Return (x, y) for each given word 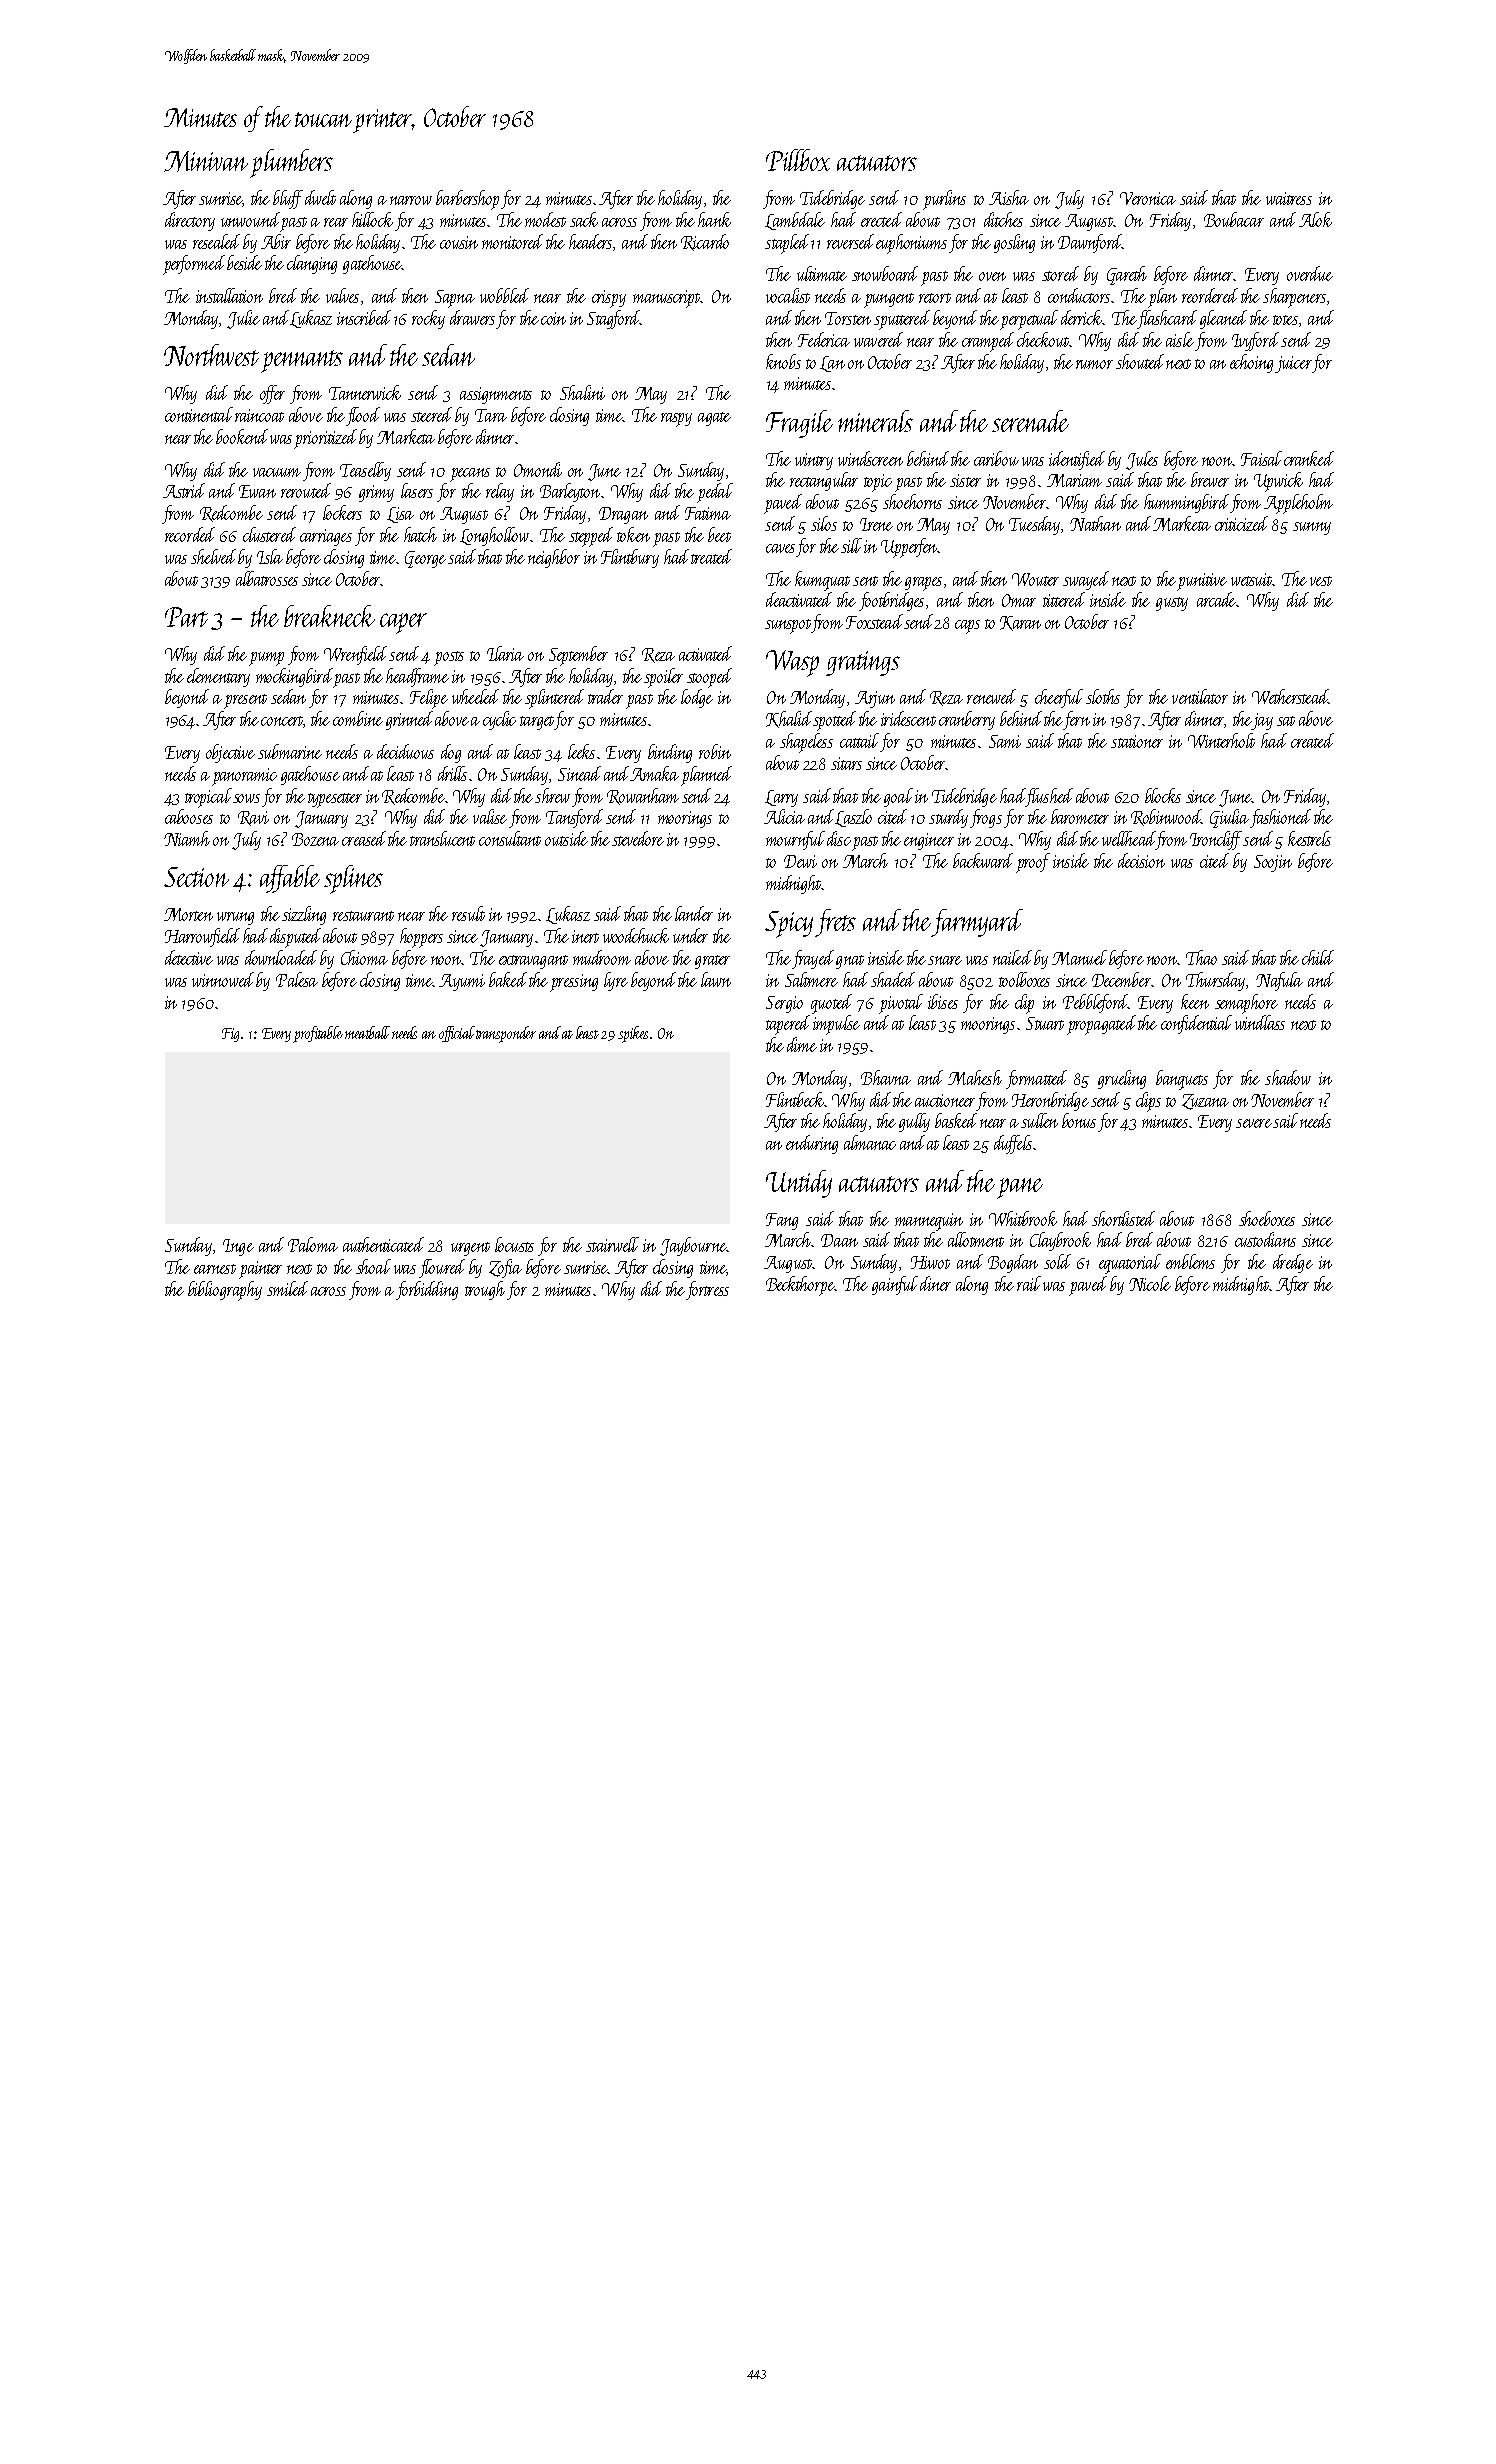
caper (403, 623)
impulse (836, 1025)
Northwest (211, 355)
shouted (1140, 361)
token (633, 534)
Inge (238, 1247)
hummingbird (1186, 503)
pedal (715, 493)
